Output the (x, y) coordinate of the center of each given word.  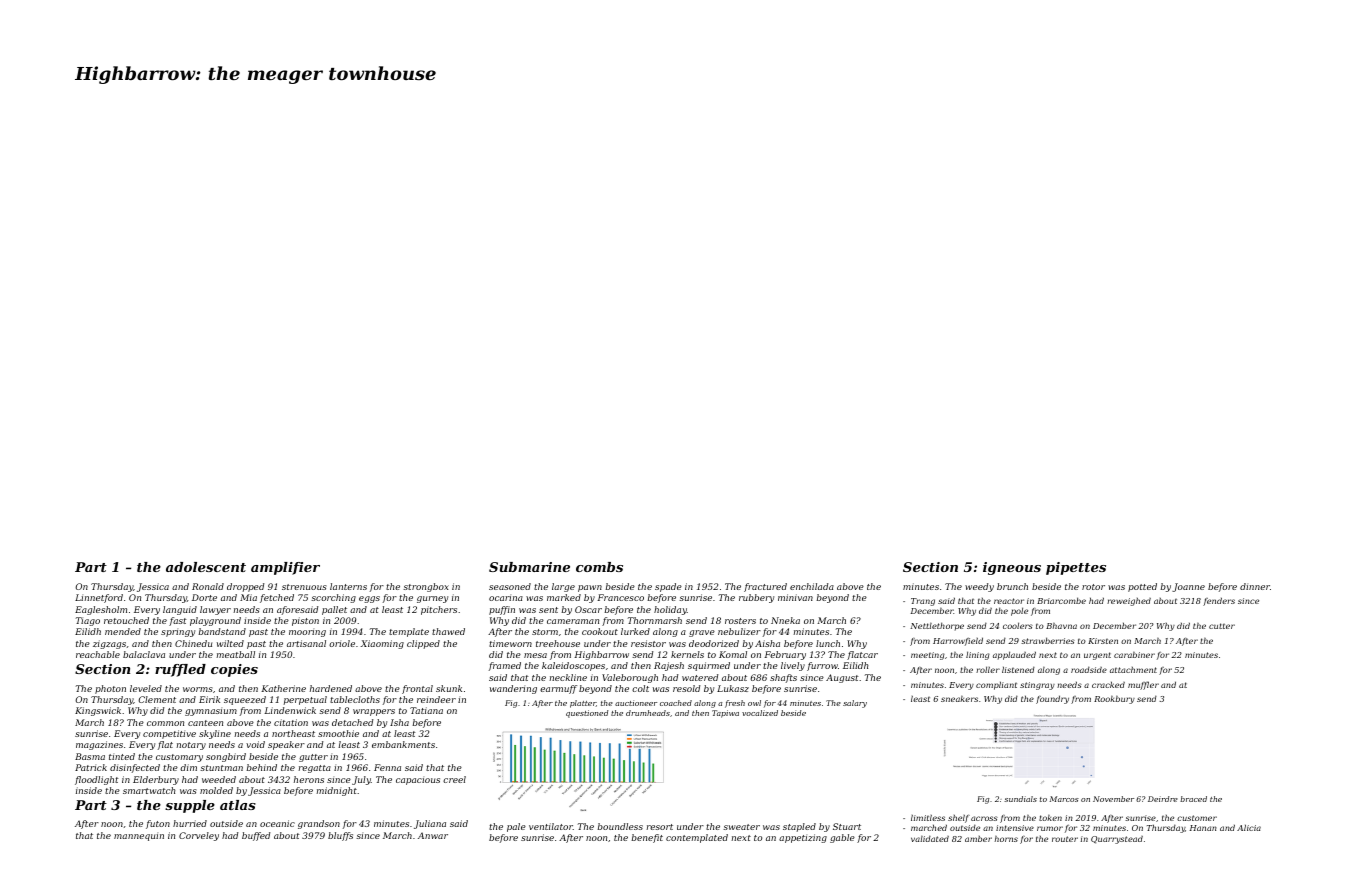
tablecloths (355, 699)
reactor (1009, 601)
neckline (568, 677)
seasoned (510, 586)
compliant (996, 685)
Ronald (208, 586)
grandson (319, 824)
